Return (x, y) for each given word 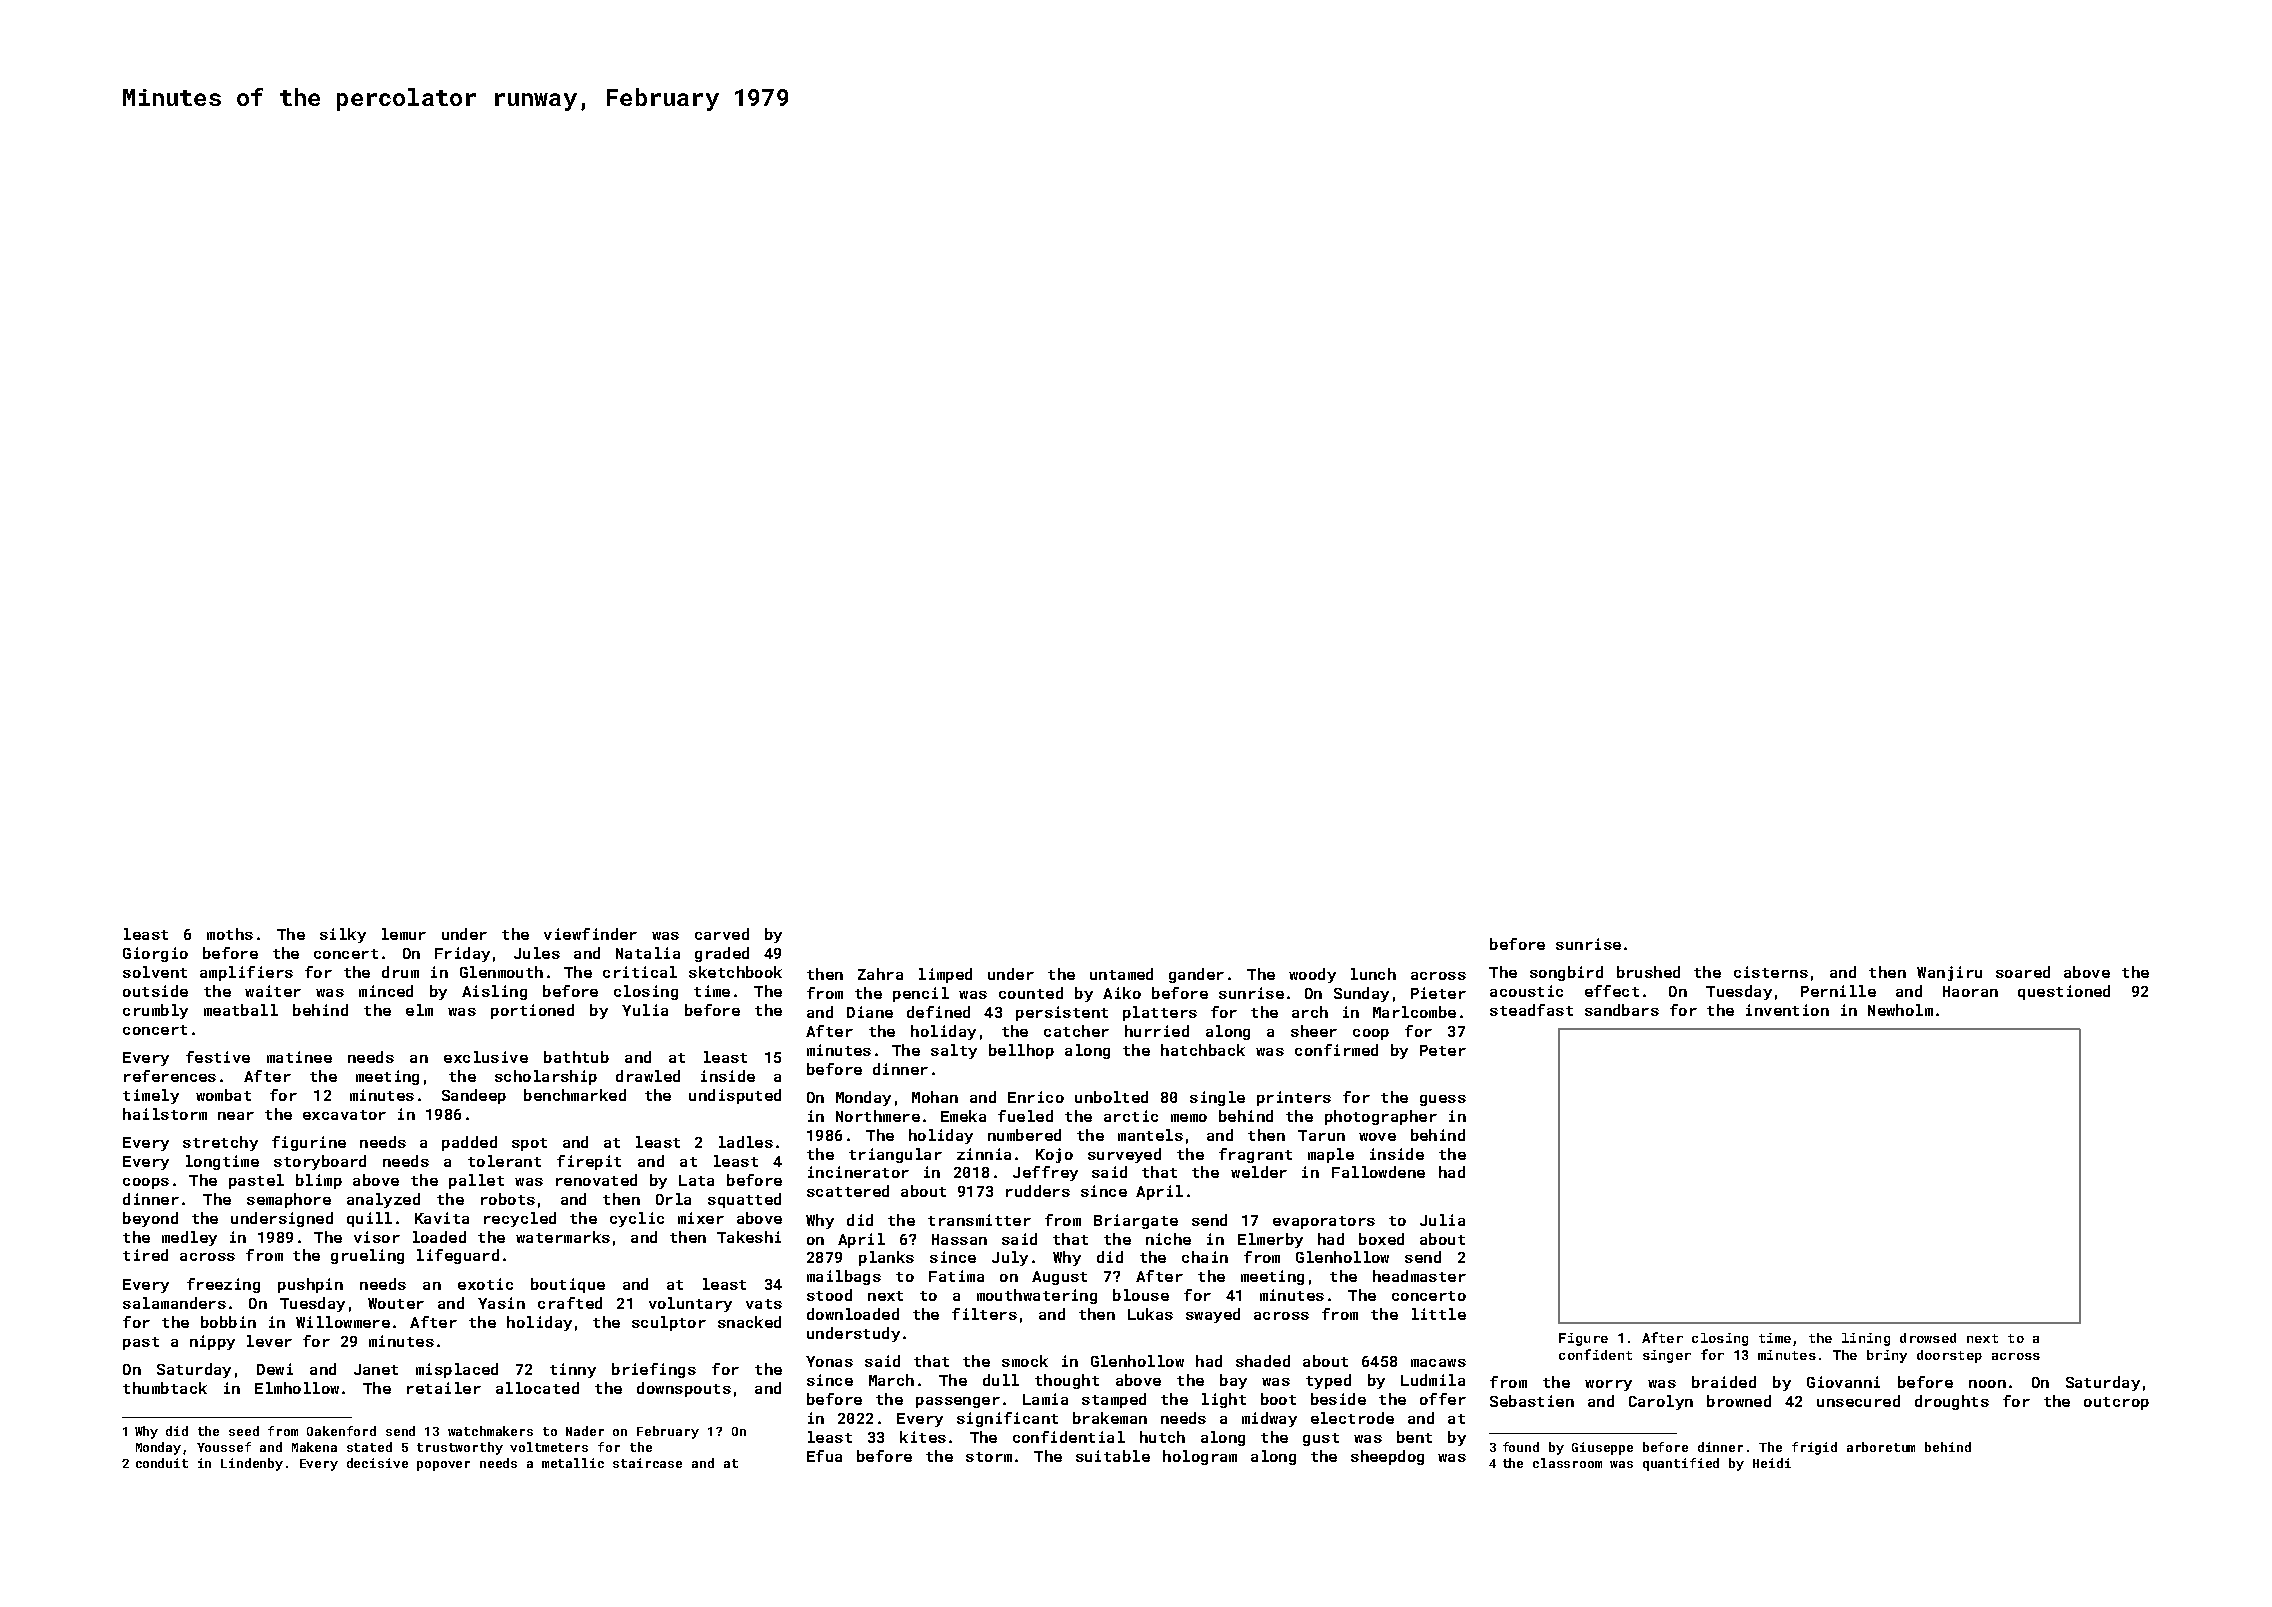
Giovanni (1843, 1382)
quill (369, 1219)
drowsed (1928, 1338)
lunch (1373, 974)
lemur (404, 934)
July (1010, 1258)
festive (218, 1057)
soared (2023, 972)
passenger (958, 1402)
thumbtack (165, 1388)
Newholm (1900, 1010)
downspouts (684, 1389)
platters (1160, 1013)
